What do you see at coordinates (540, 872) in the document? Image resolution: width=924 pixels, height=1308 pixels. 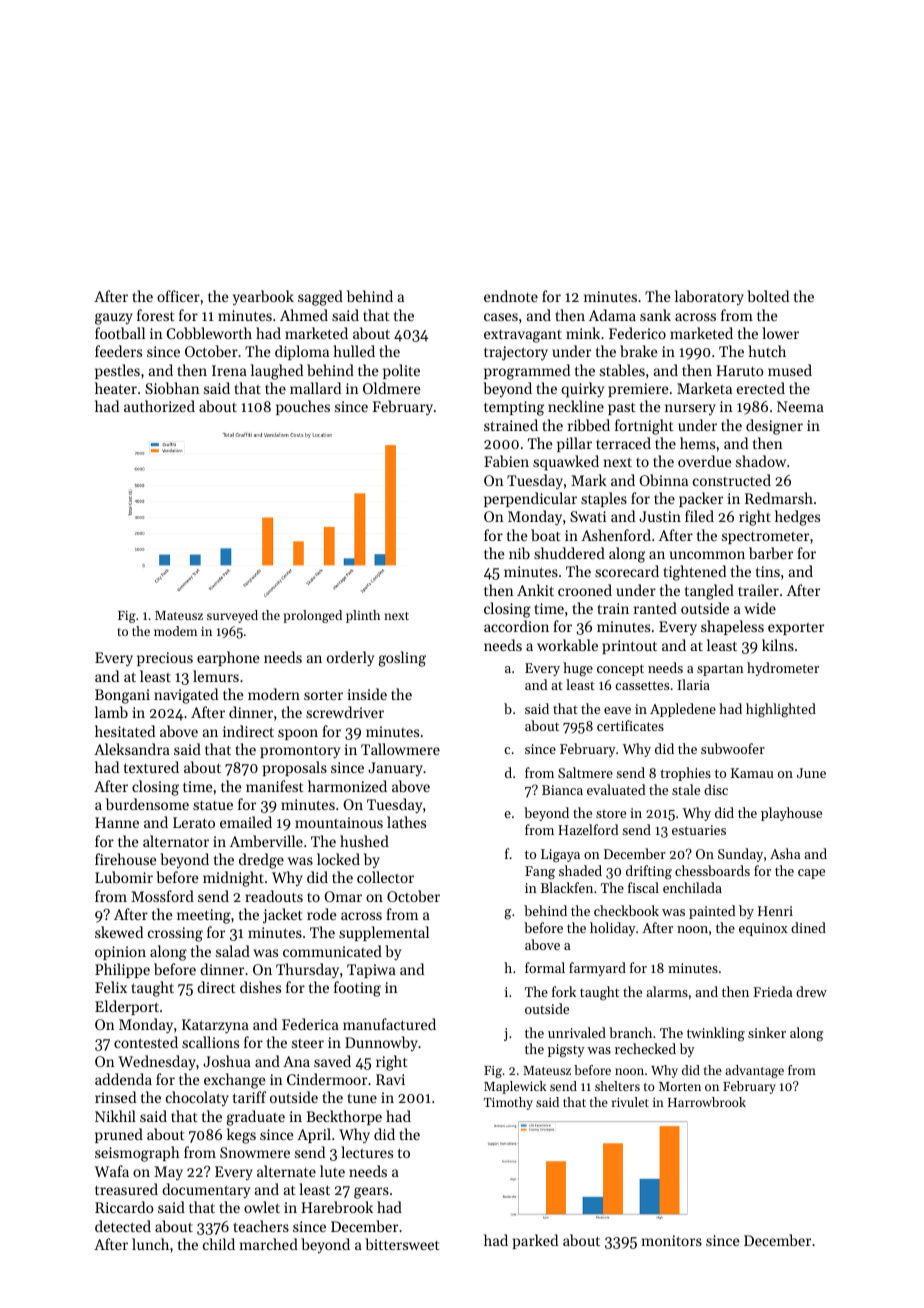 I see `Fang` at bounding box center [540, 872].
